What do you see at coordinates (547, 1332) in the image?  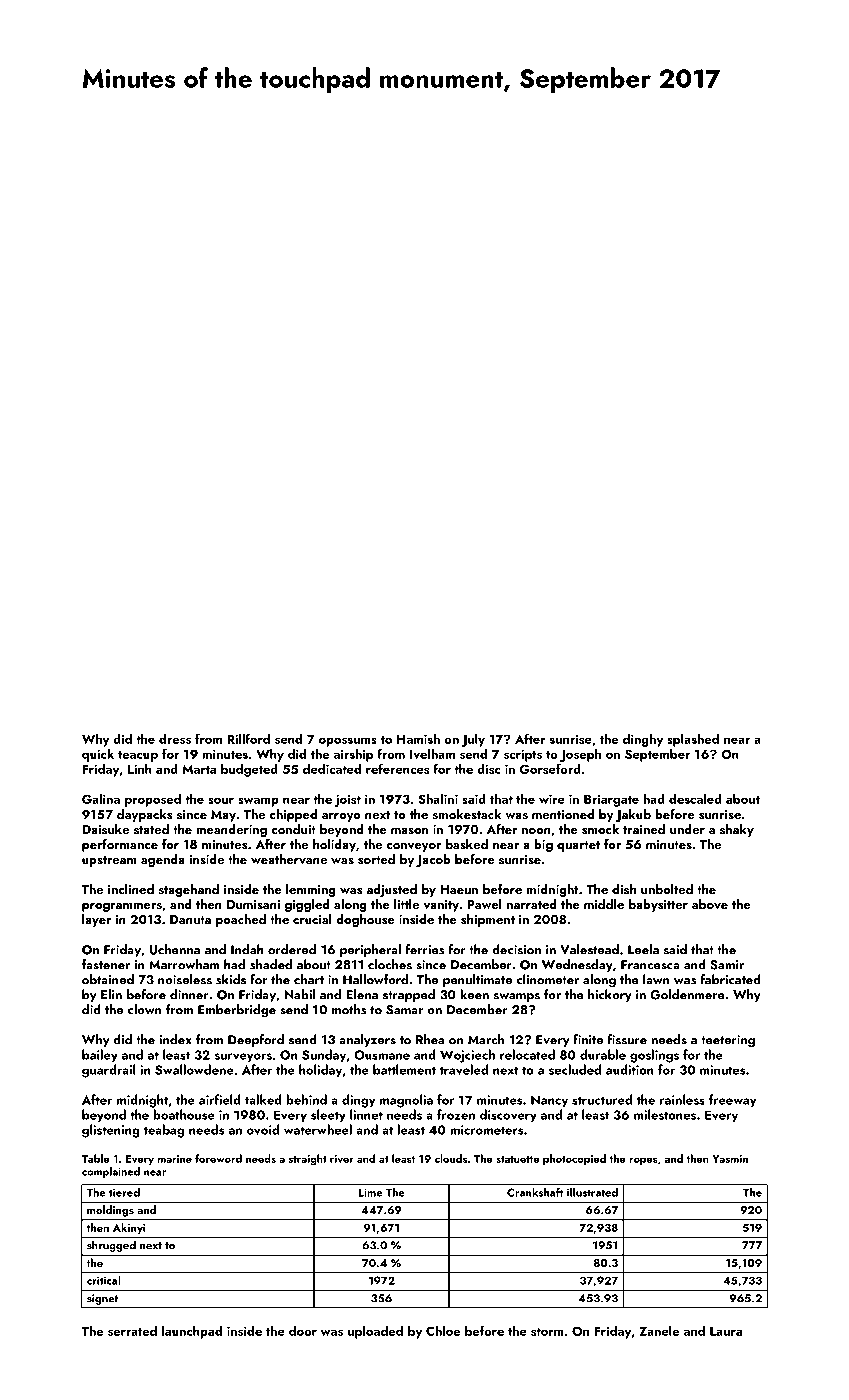 I see `storm` at bounding box center [547, 1332].
